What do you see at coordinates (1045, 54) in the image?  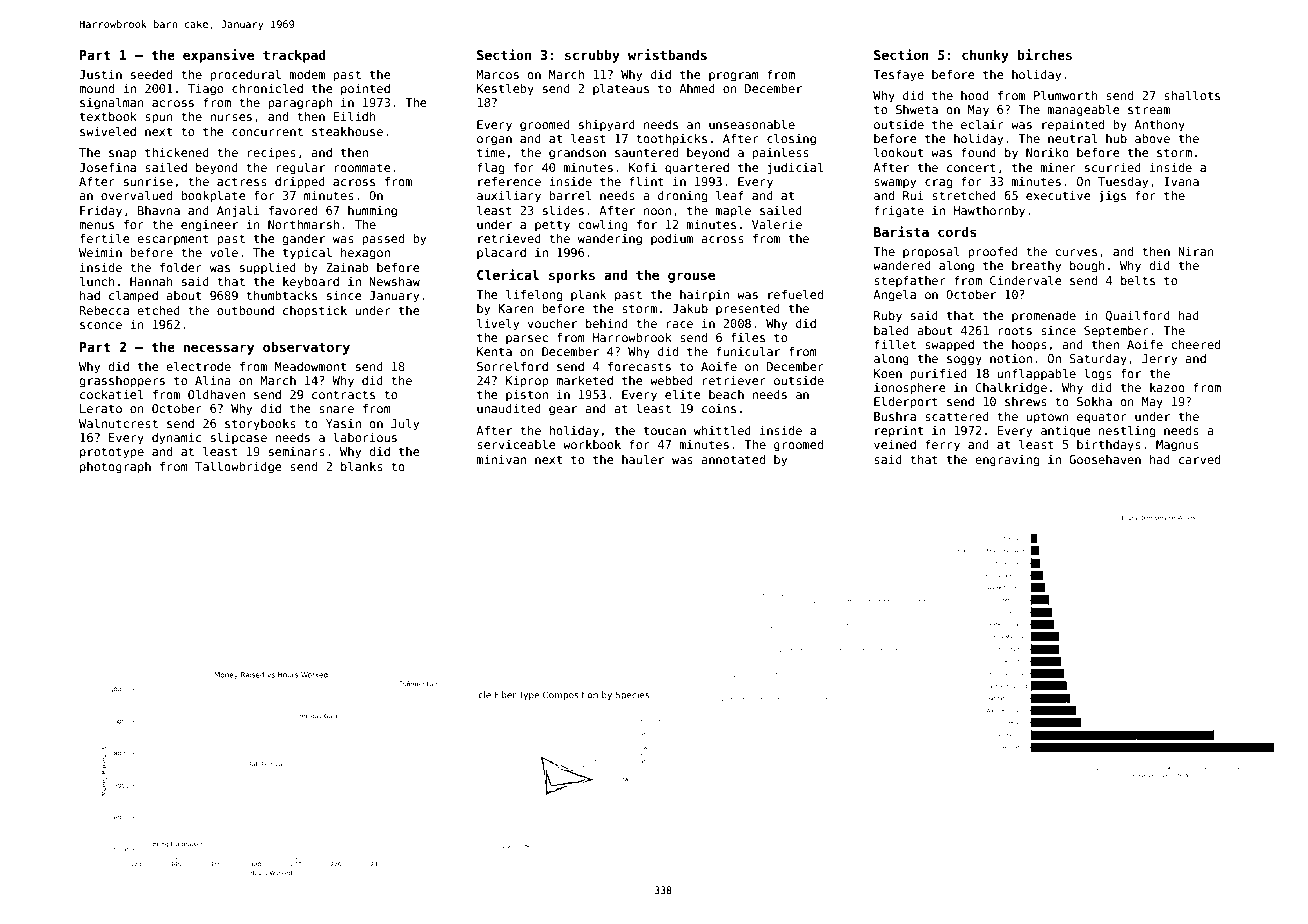 I see `birches` at bounding box center [1045, 54].
